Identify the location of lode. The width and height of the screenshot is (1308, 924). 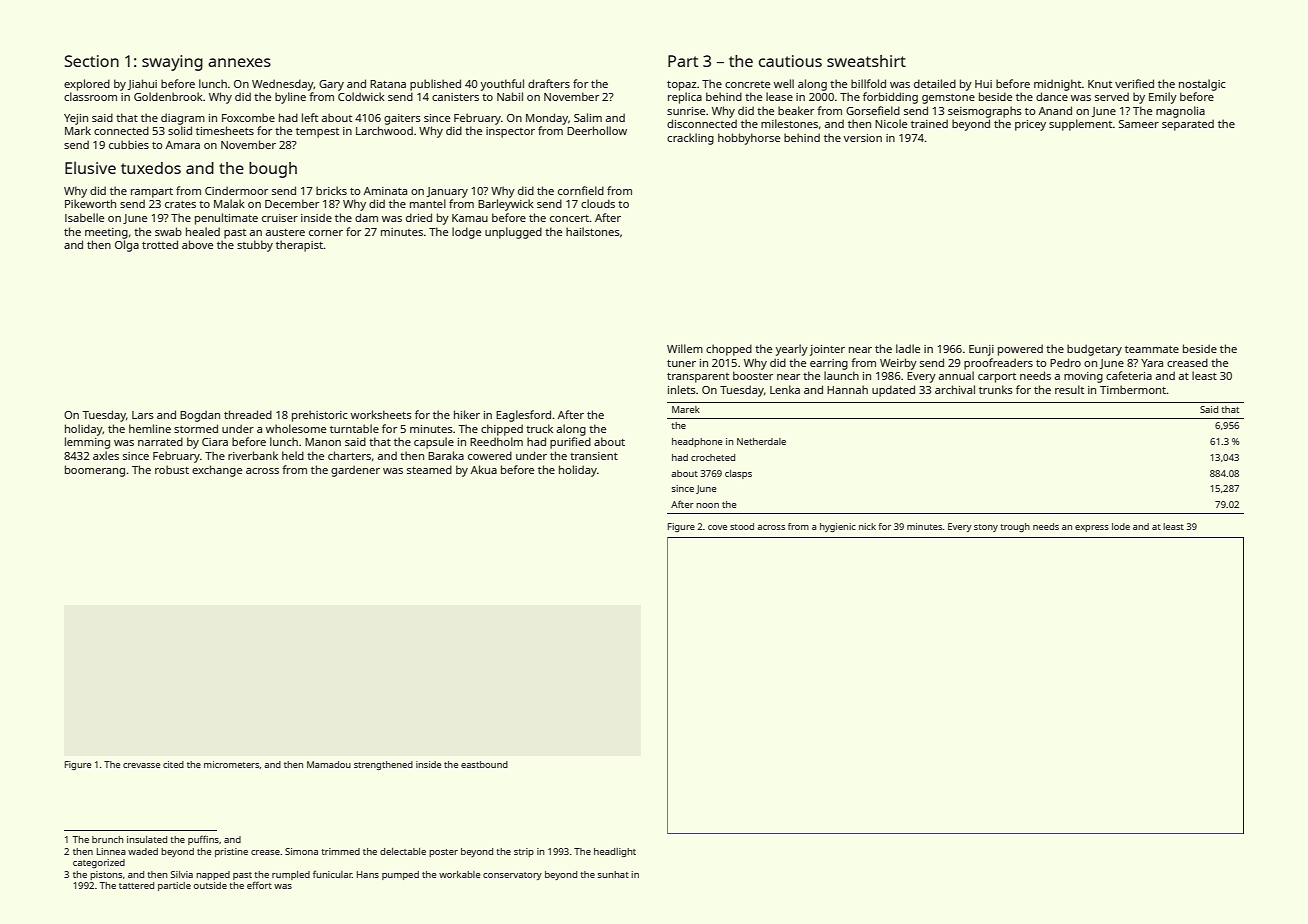
(1121, 526).
